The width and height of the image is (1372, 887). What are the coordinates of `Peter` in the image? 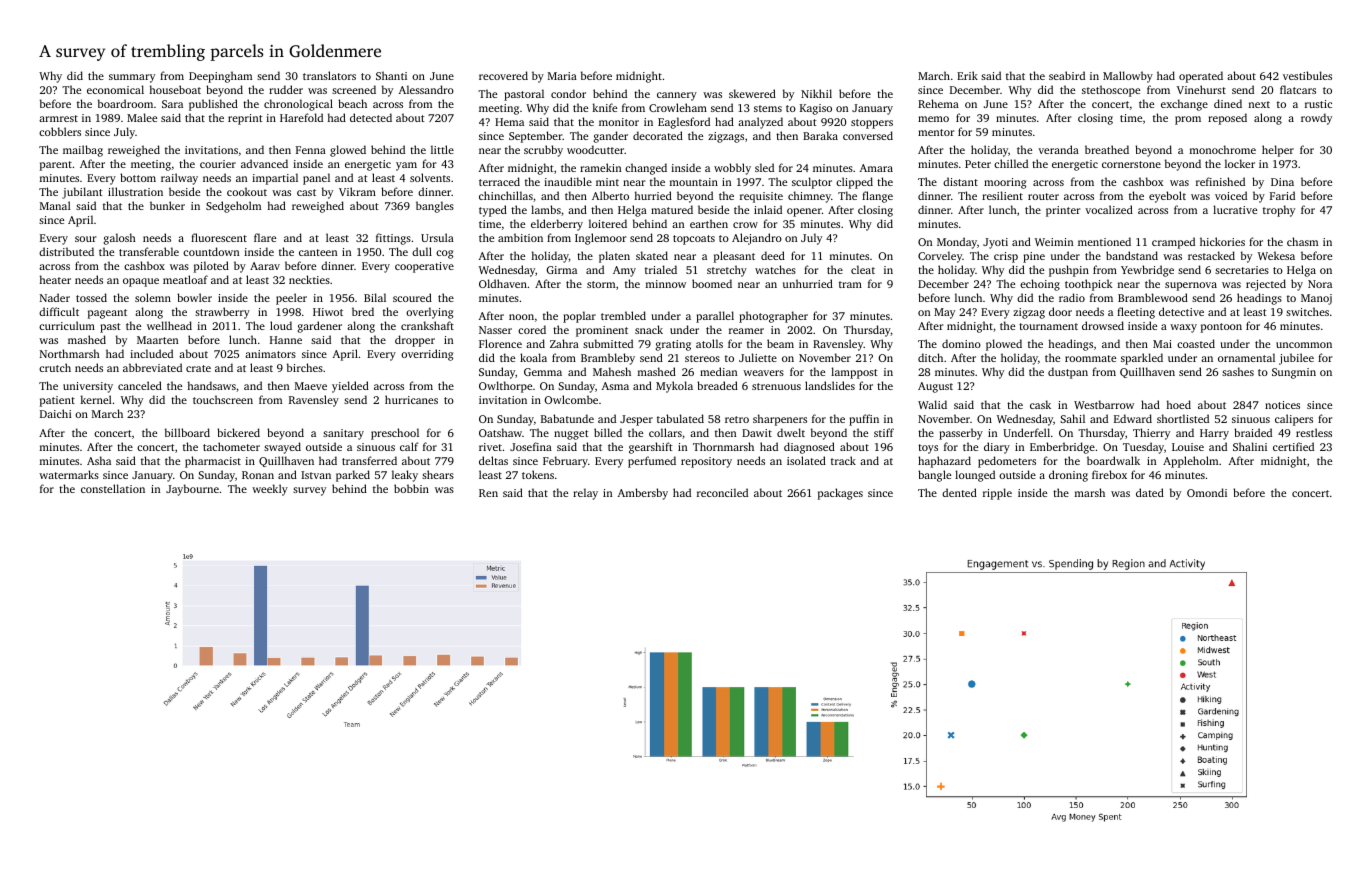 It's located at (978, 164).
